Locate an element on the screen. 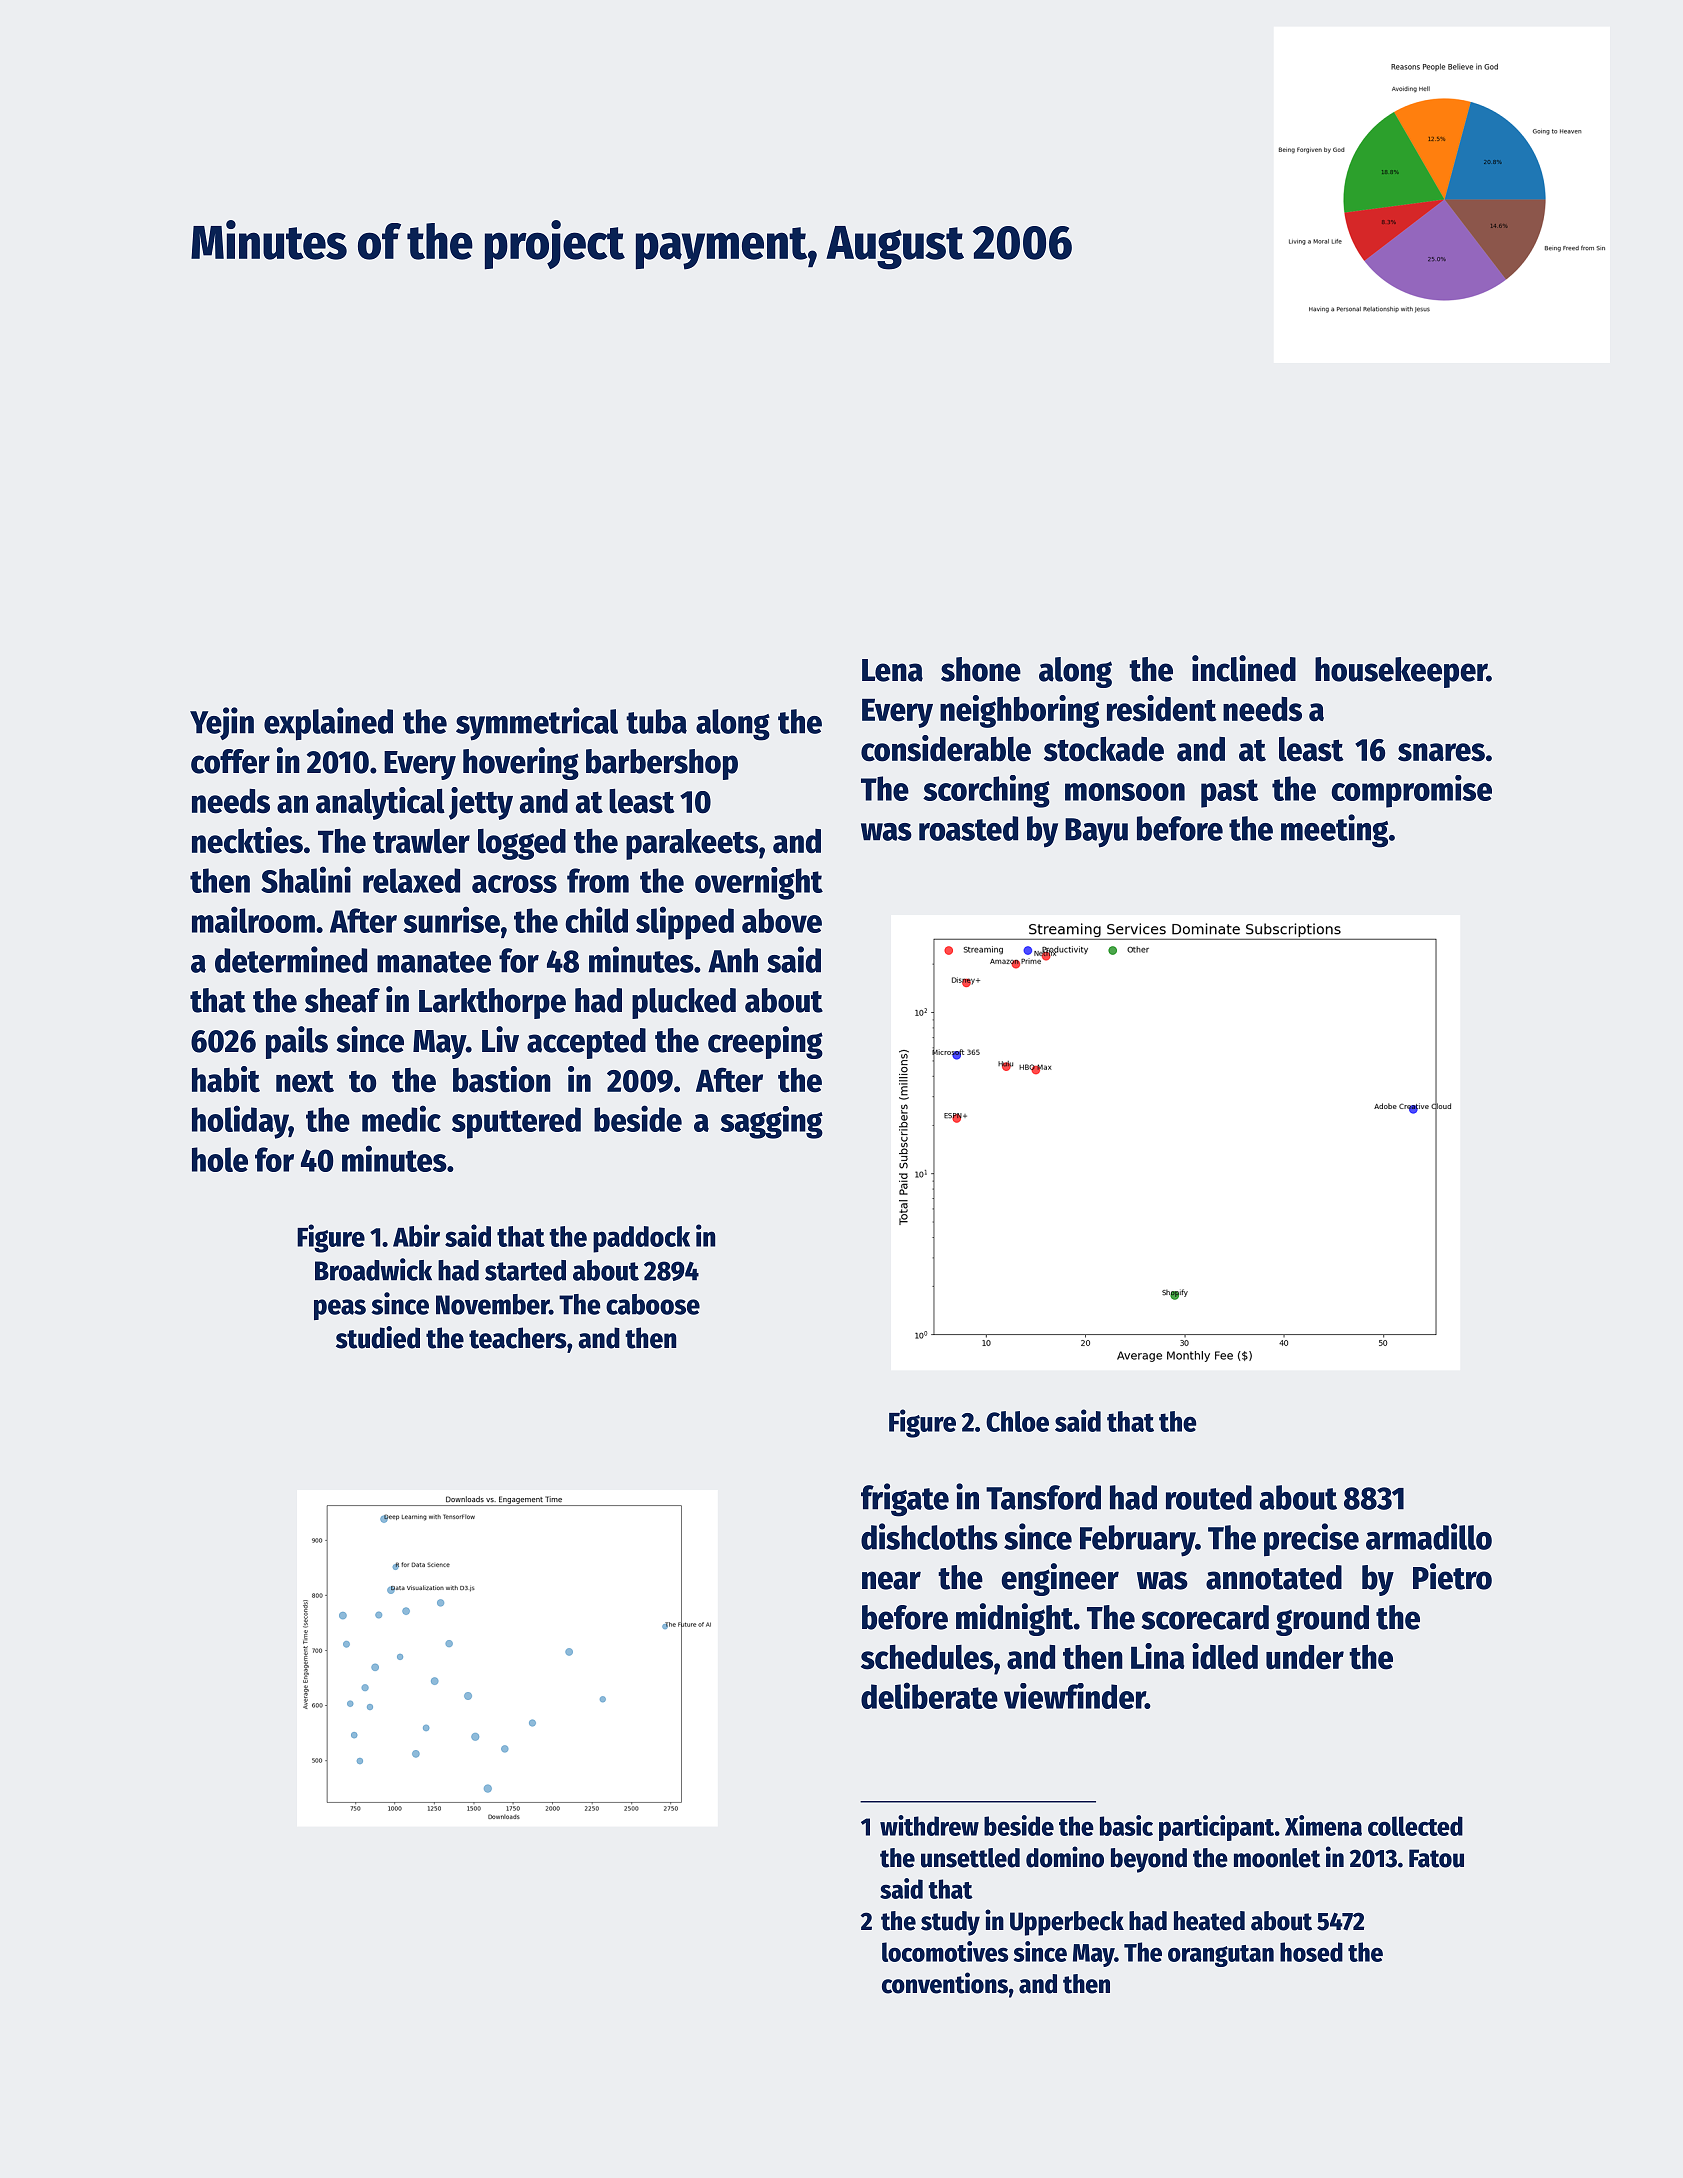 The width and height of the screenshot is (1683, 2178). symmetrical is located at coordinates (537, 724).
